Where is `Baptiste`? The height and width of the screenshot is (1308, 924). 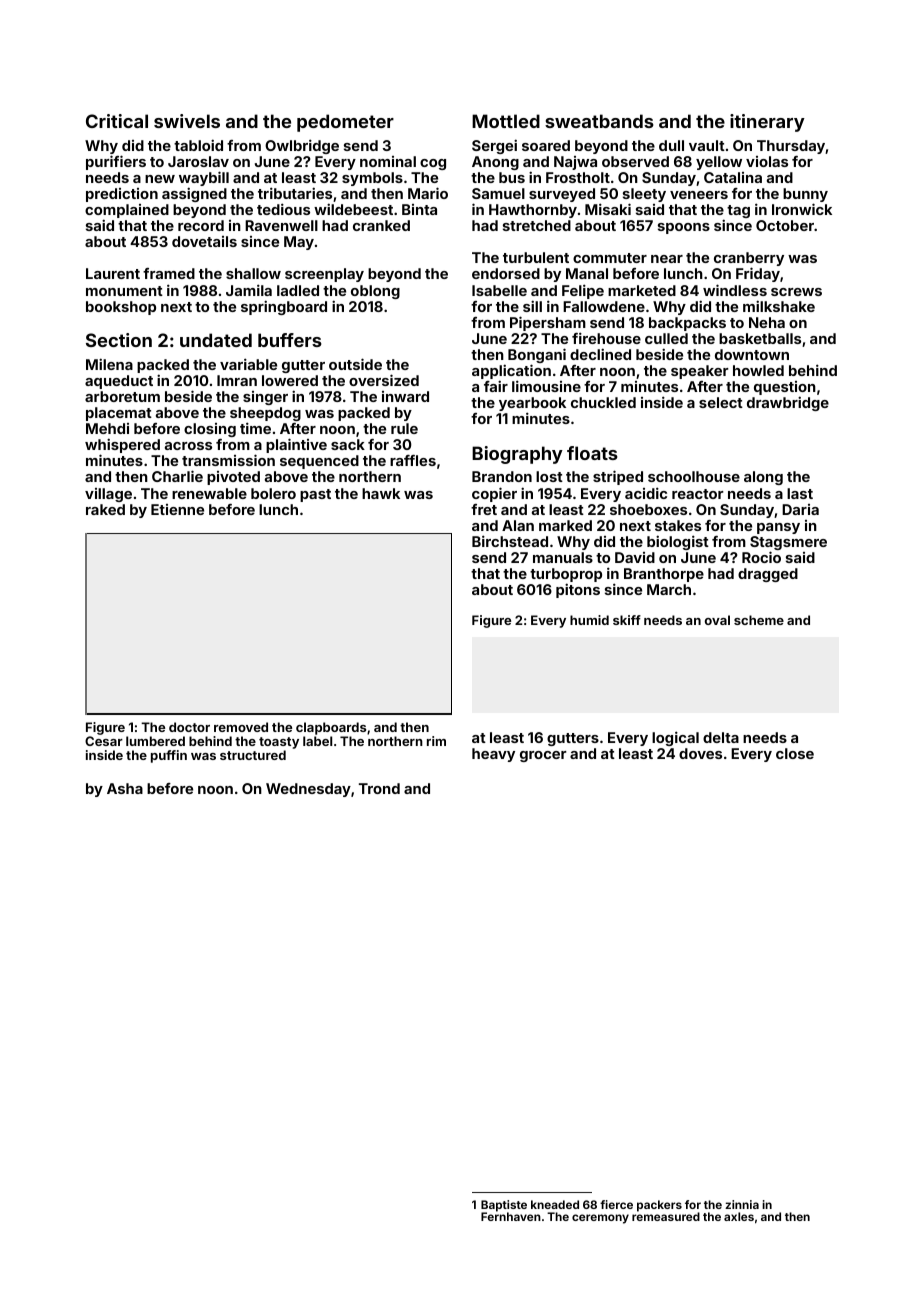 Baptiste is located at coordinates (504, 1206).
